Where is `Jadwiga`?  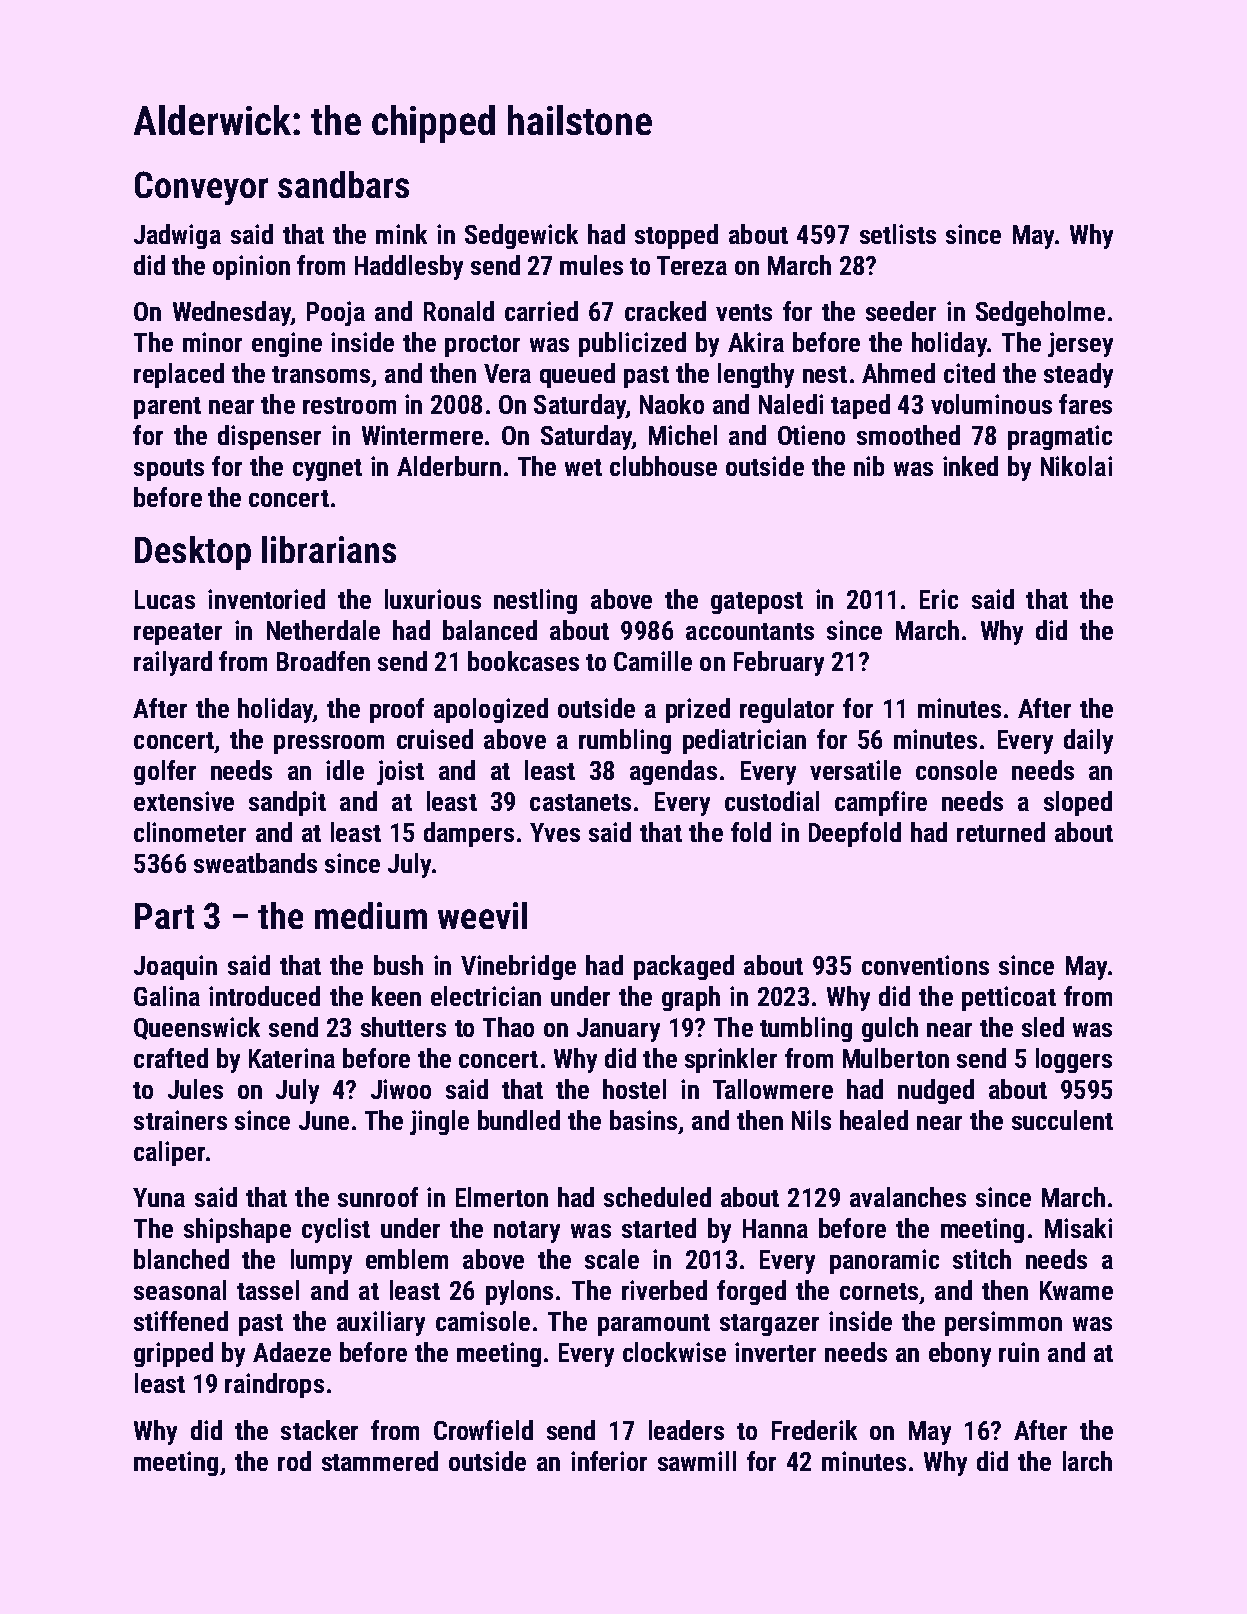 Jadwiga is located at coordinates (177, 236).
